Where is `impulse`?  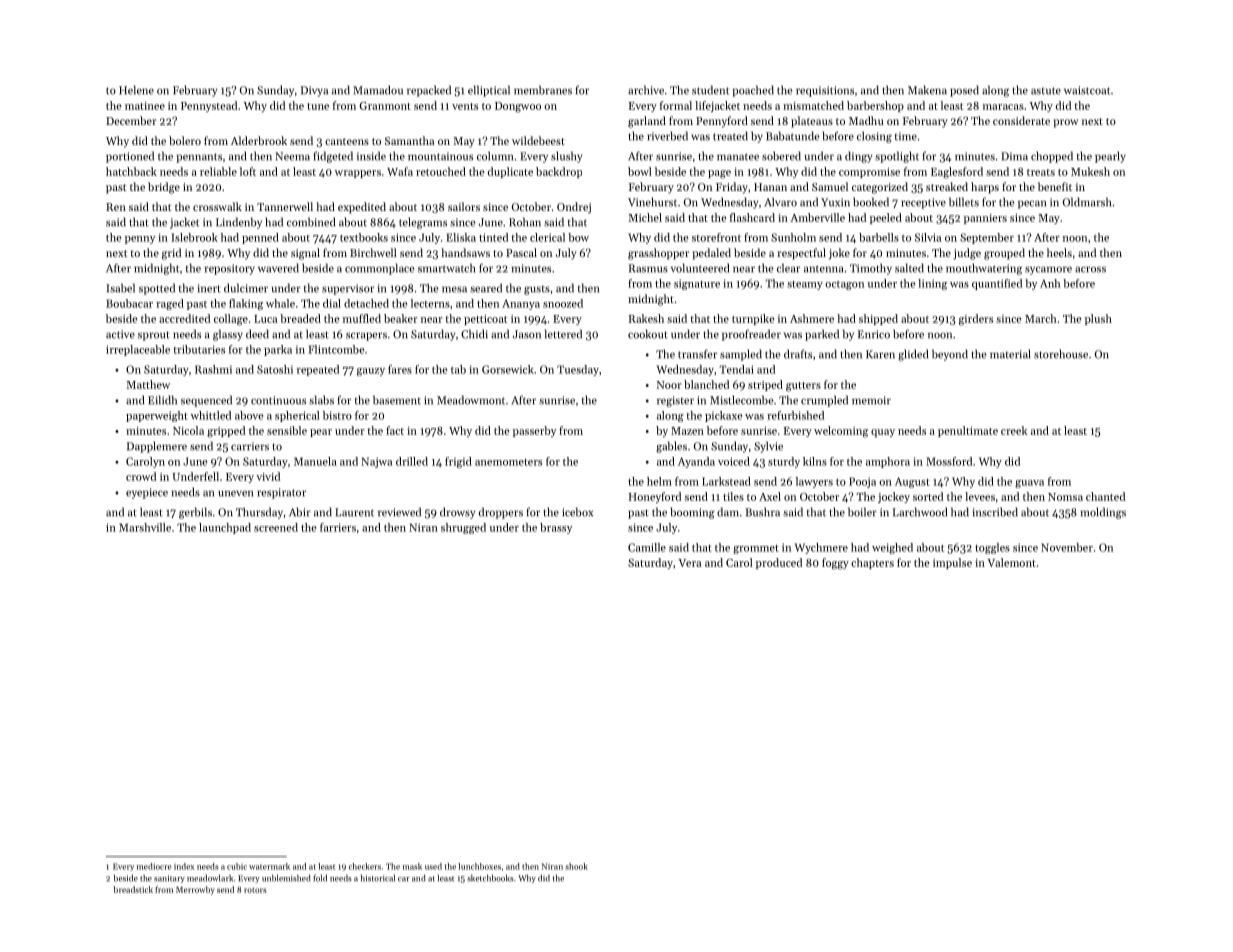
impulse is located at coordinates (952, 563).
